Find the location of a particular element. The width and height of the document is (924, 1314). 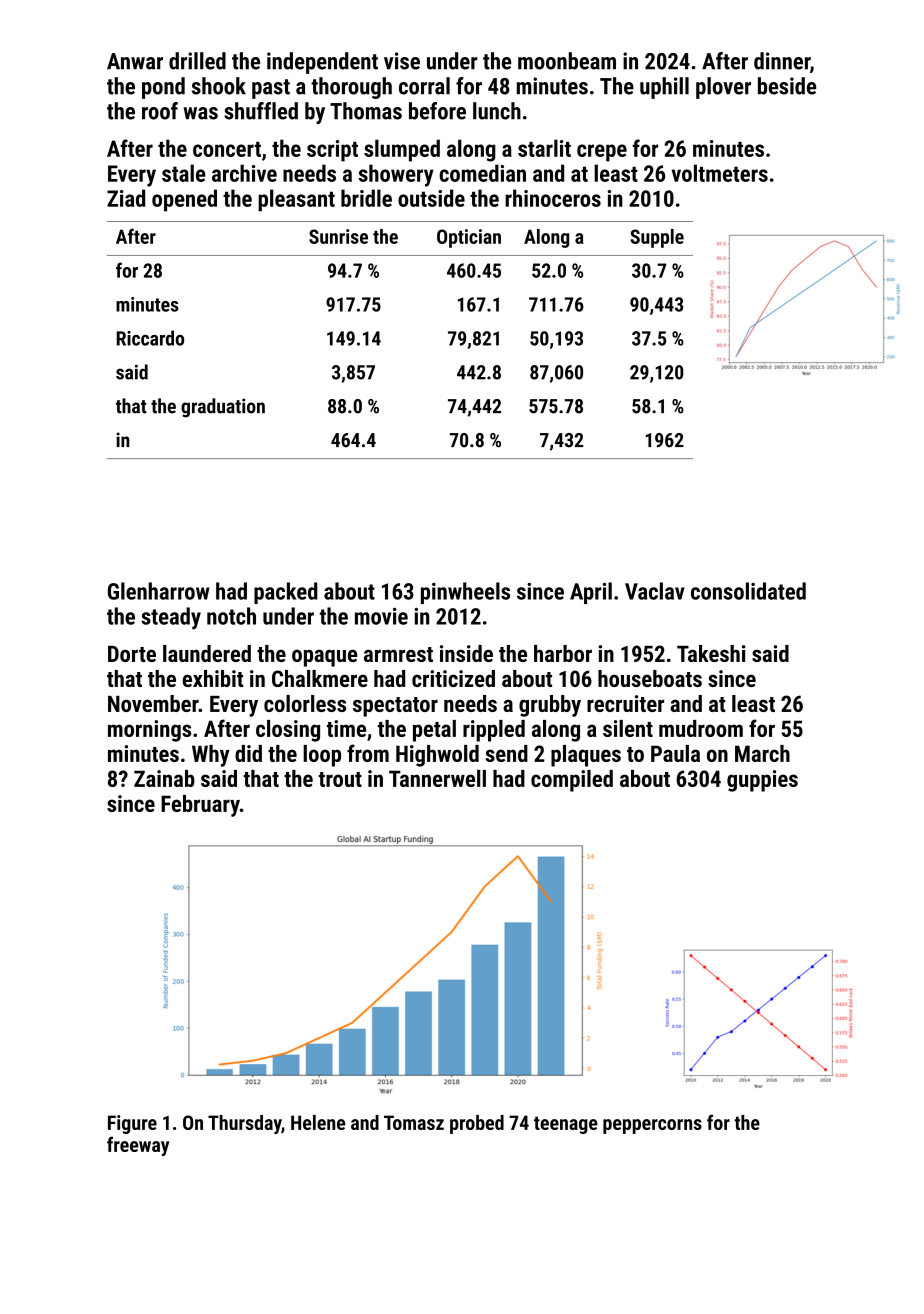

mornings is located at coordinates (149, 731).
